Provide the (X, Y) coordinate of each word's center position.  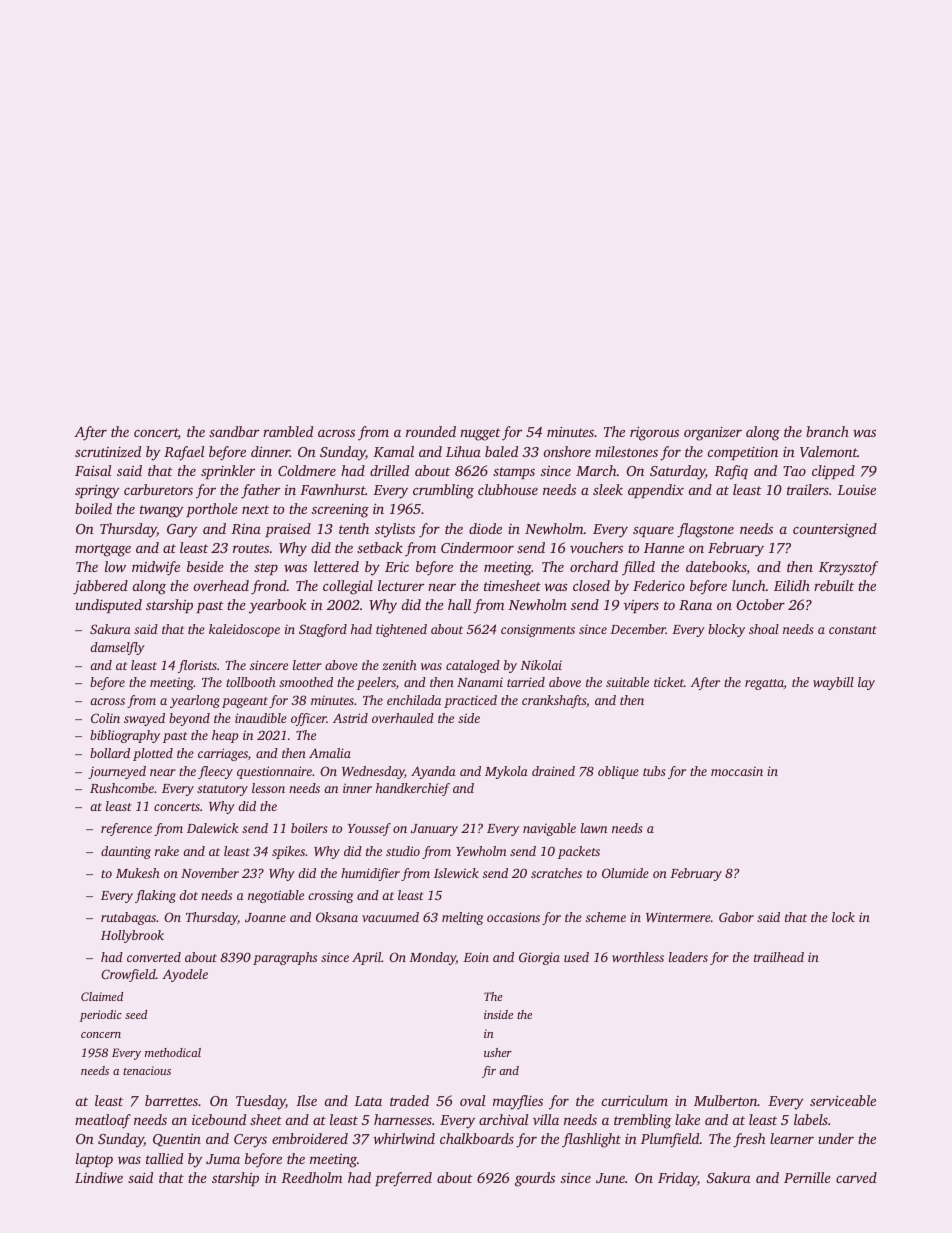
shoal (764, 629)
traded (409, 1100)
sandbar (234, 431)
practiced (470, 701)
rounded (431, 431)
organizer (713, 434)
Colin (105, 718)
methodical (173, 1052)
